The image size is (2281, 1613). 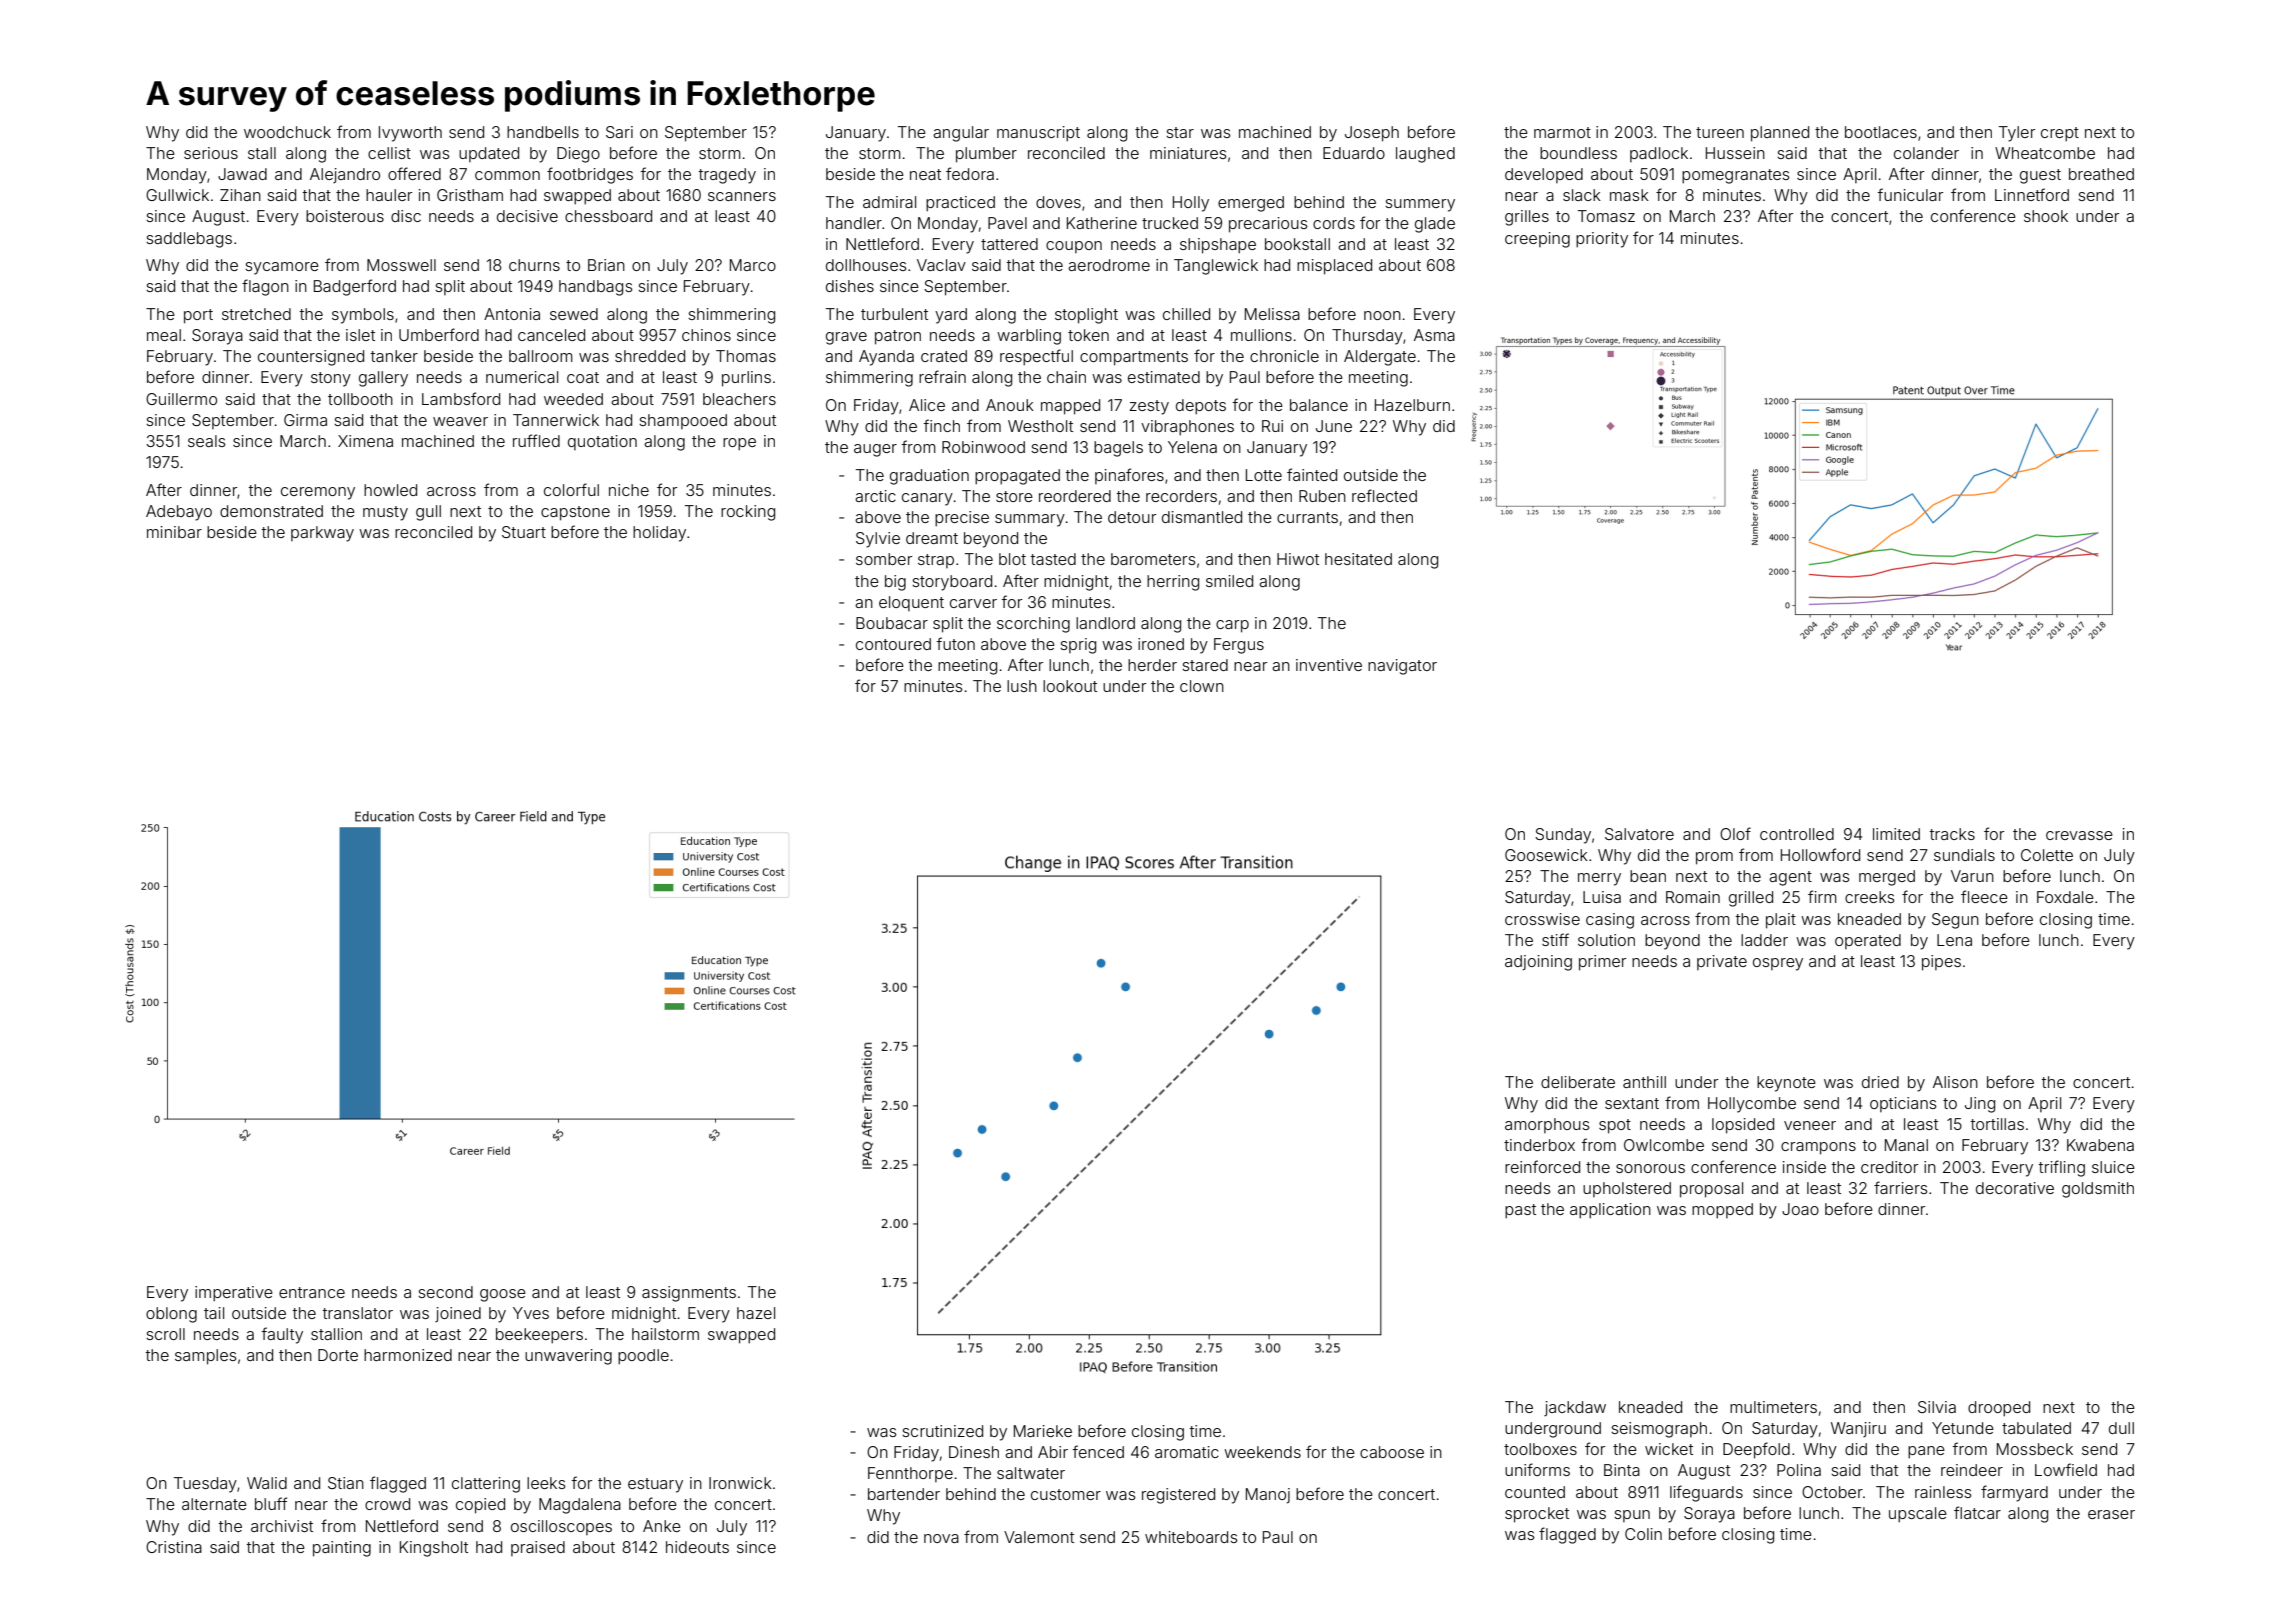 I want to click on lush, so click(x=1022, y=686).
